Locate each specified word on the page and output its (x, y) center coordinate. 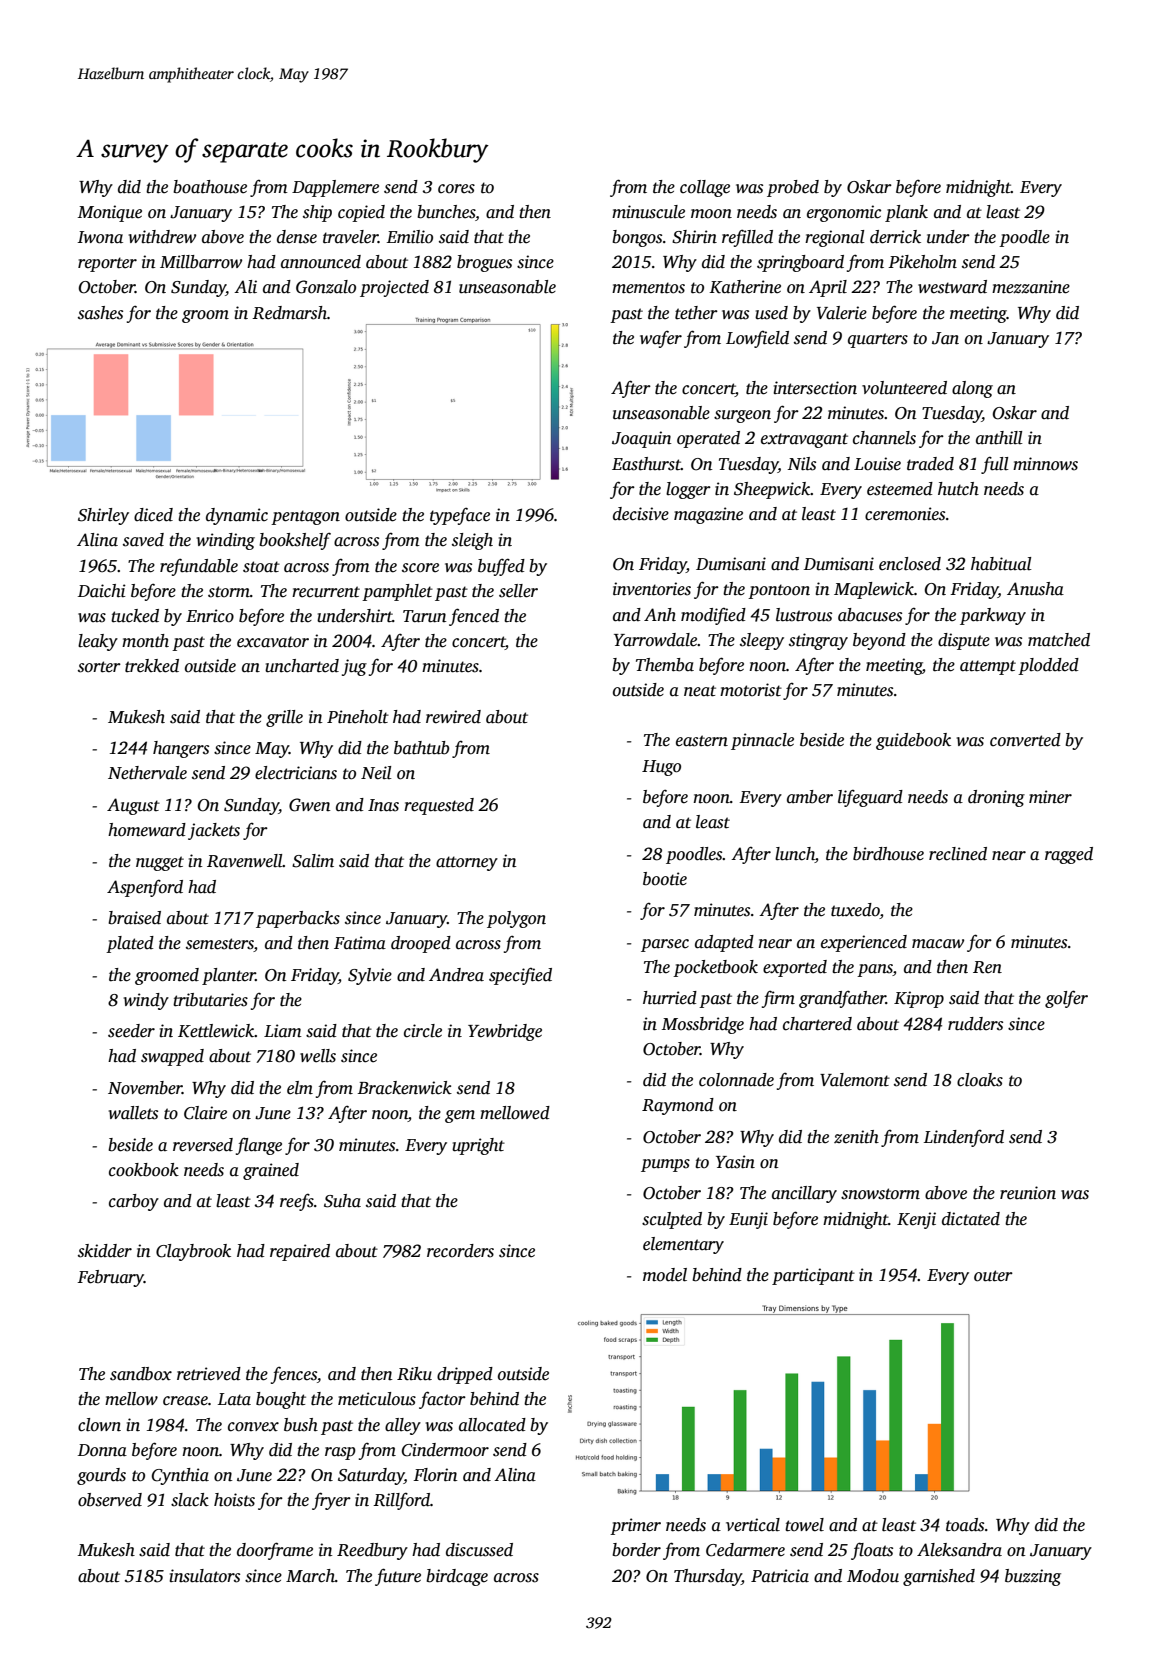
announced (321, 262)
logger (688, 490)
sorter (99, 667)
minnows (1045, 464)
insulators (205, 1576)
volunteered (904, 388)
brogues (484, 263)
